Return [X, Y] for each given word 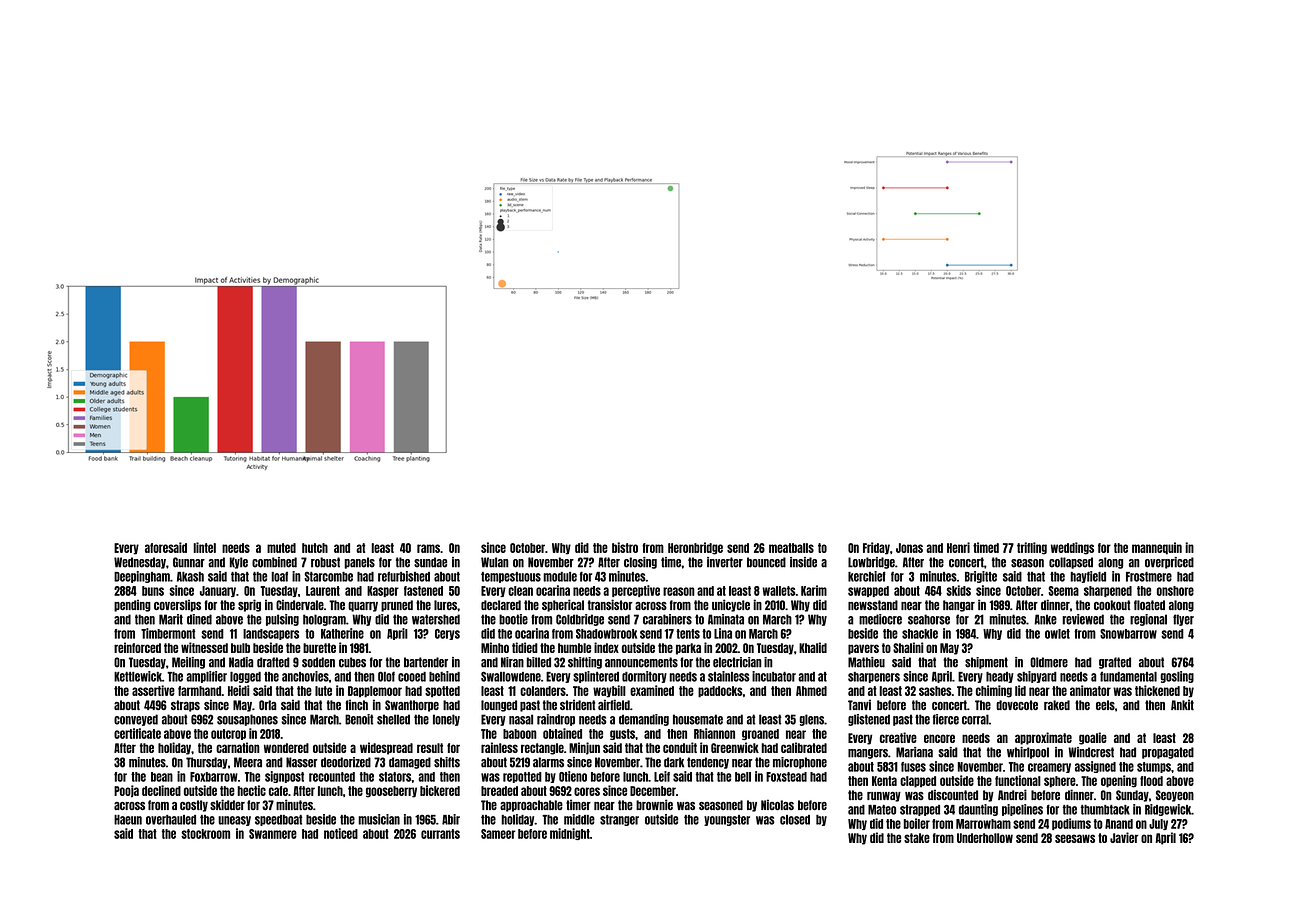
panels [359, 563]
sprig [249, 605]
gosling [1177, 677]
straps [185, 706]
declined [161, 790]
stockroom [205, 834]
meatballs [791, 548]
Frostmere [1149, 577]
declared [501, 605]
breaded [499, 791]
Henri [958, 547]
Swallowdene [511, 676]
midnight [570, 834]
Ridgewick [1168, 810]
